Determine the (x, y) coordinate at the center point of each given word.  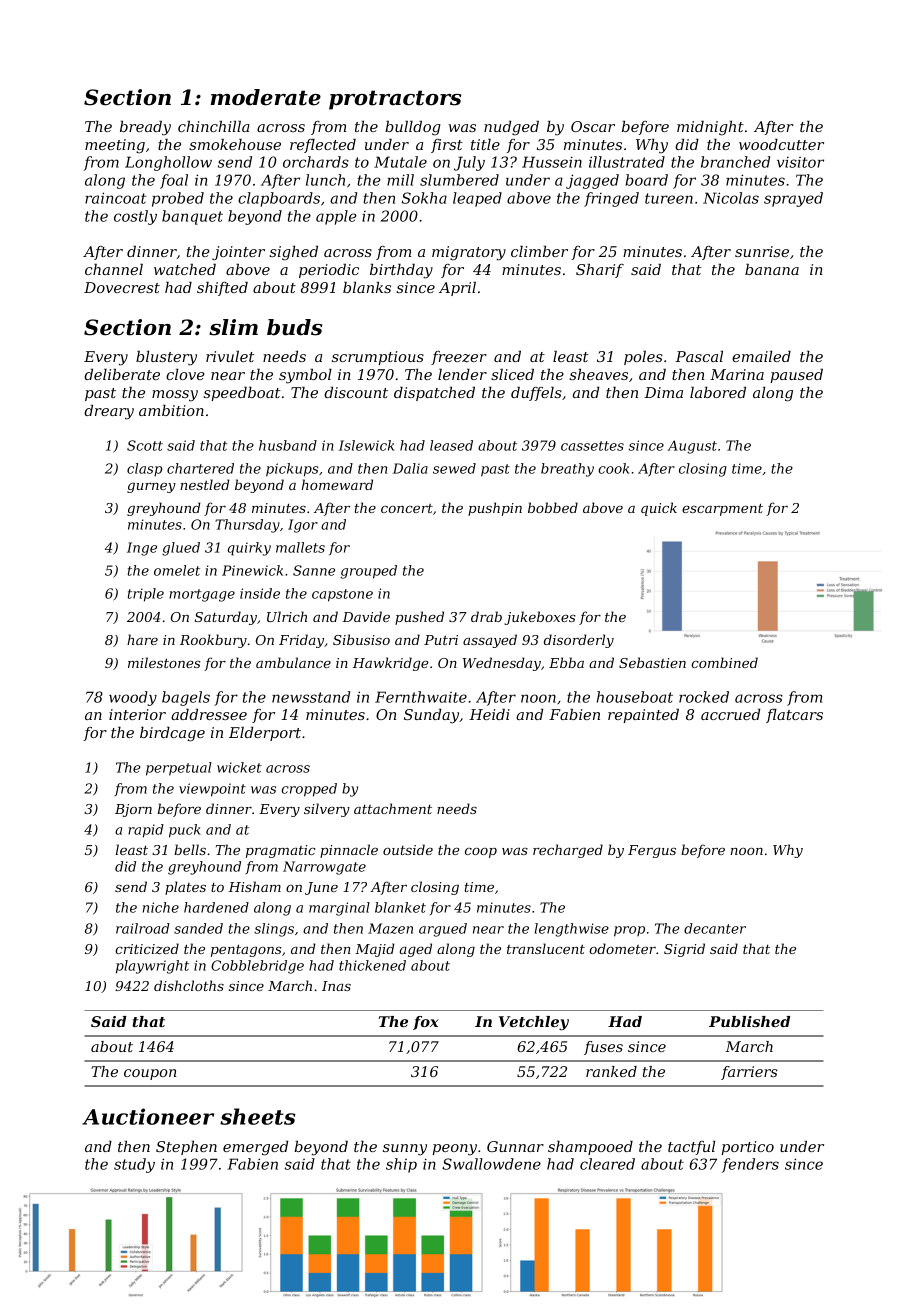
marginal (339, 909)
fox (426, 1023)
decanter (715, 928)
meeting (115, 146)
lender (462, 374)
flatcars (794, 716)
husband (288, 445)
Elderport (265, 734)
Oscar (593, 126)
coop (481, 853)
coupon (150, 1074)
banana (772, 269)
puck (185, 831)
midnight (710, 128)
